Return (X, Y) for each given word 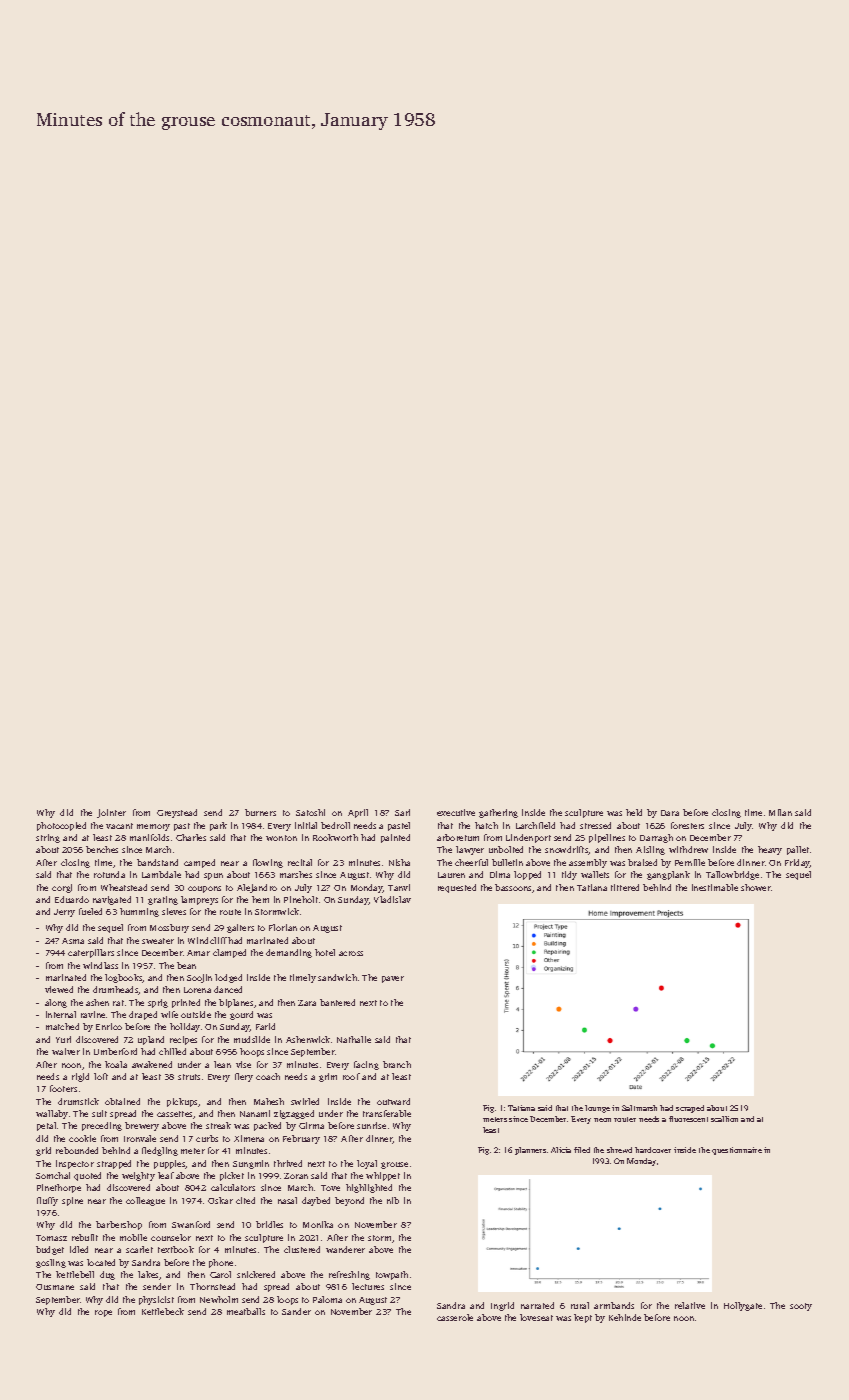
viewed (59, 989)
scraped (690, 1109)
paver (393, 979)
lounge (597, 1109)
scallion (724, 1119)
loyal (367, 1164)
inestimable (715, 887)
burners (260, 812)
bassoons (513, 887)
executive (456, 812)
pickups (183, 1102)
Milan (780, 812)
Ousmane (55, 1287)
